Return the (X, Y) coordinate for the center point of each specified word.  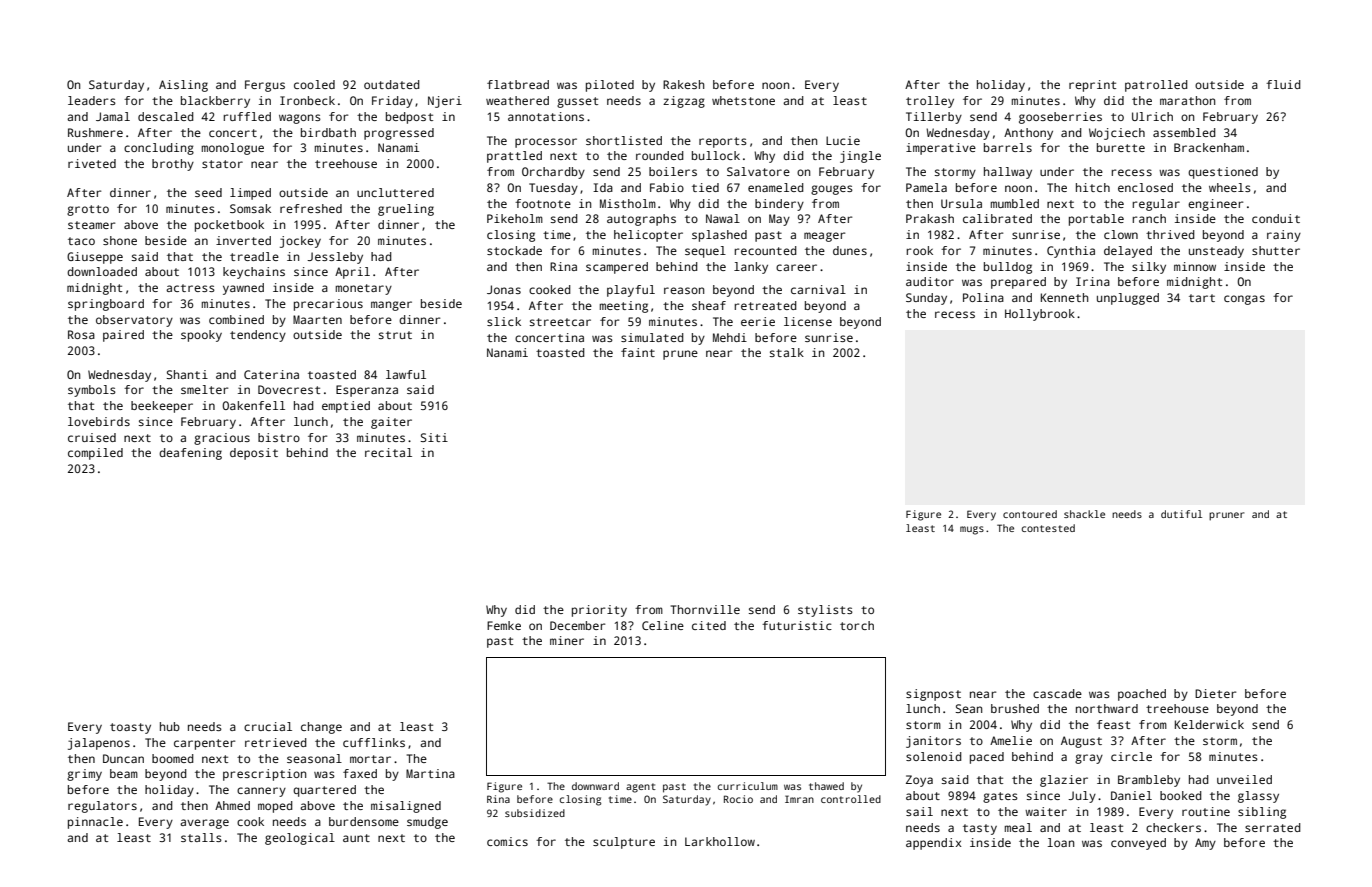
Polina (983, 297)
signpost (933, 695)
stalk (787, 352)
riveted (92, 163)
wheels (1230, 187)
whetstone (743, 100)
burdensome (364, 821)
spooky (201, 336)
